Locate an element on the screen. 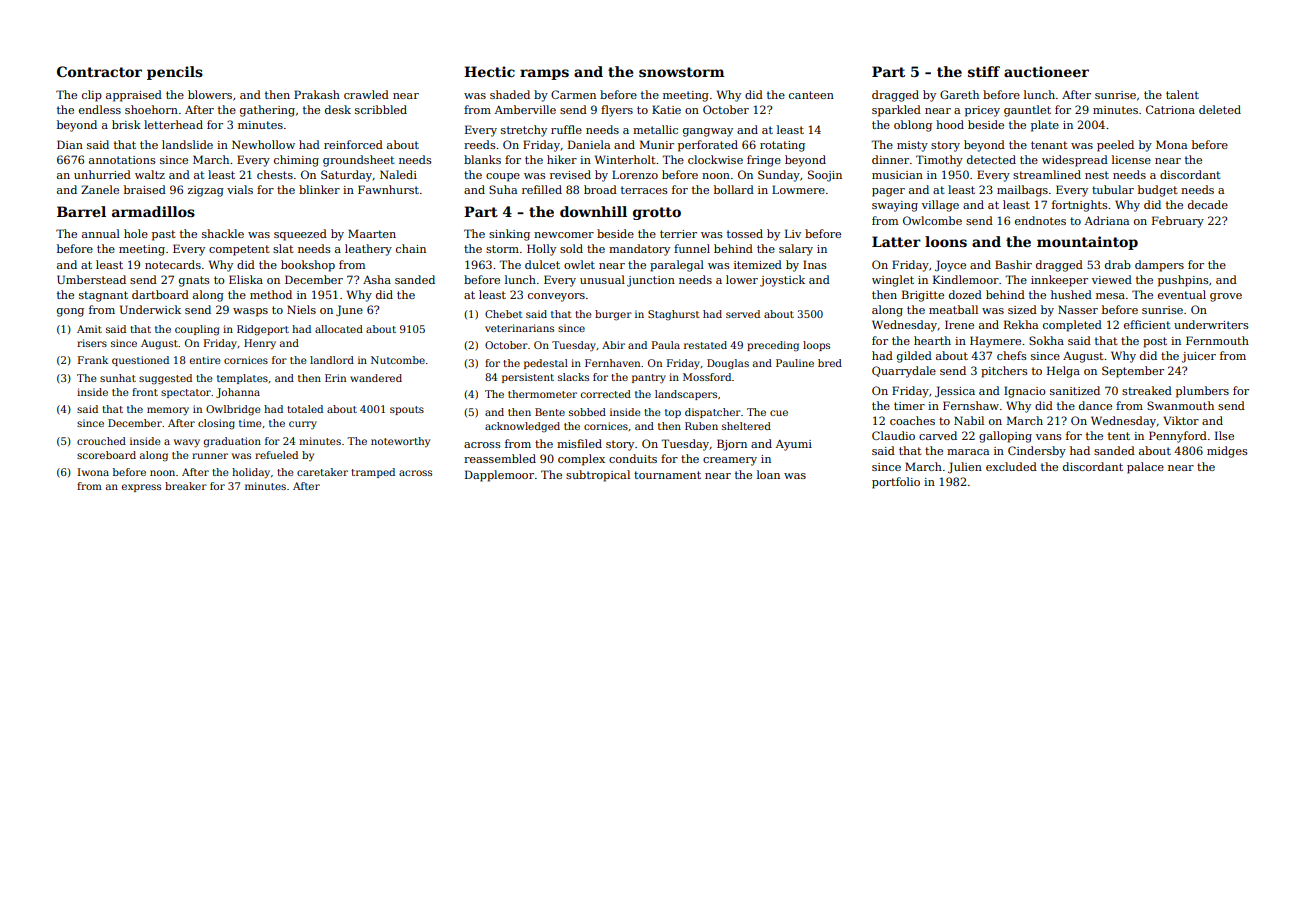 Image resolution: width=1308 pixels, height=924 pixels. auctioneer is located at coordinates (1046, 71).
